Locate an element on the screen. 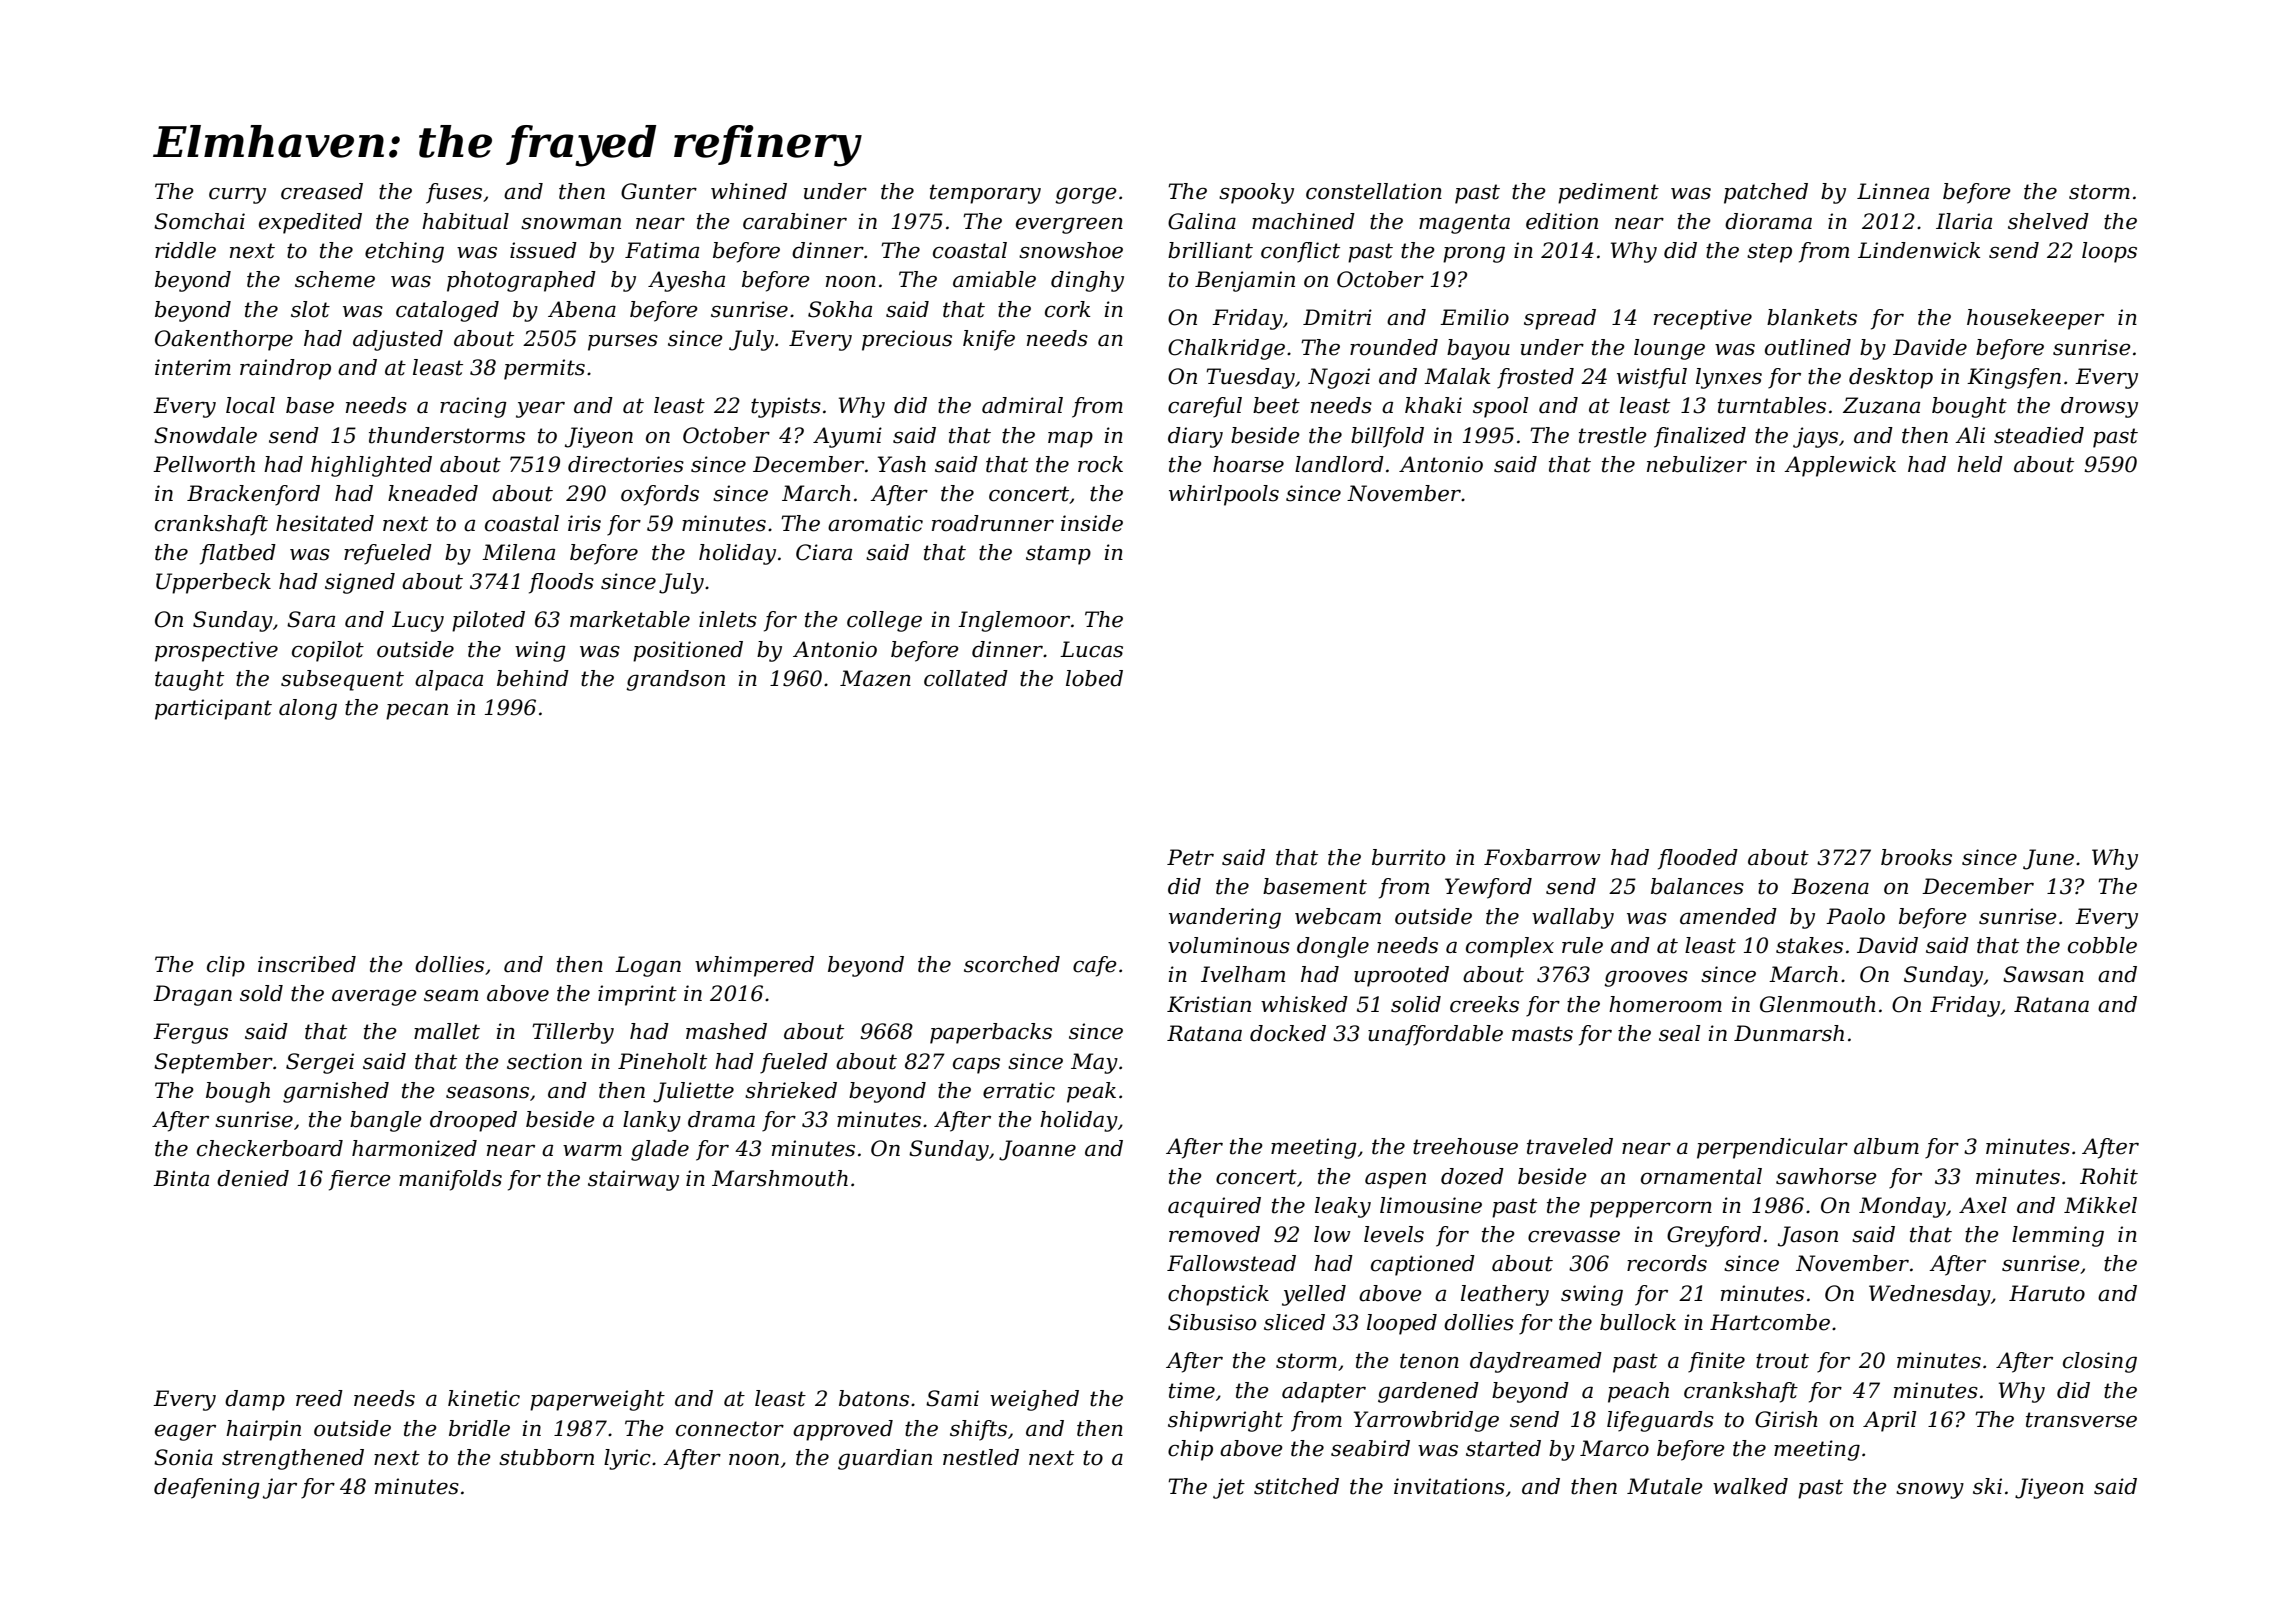 This screenshot has width=2292, height=1620. June is located at coordinates (2048, 859).
